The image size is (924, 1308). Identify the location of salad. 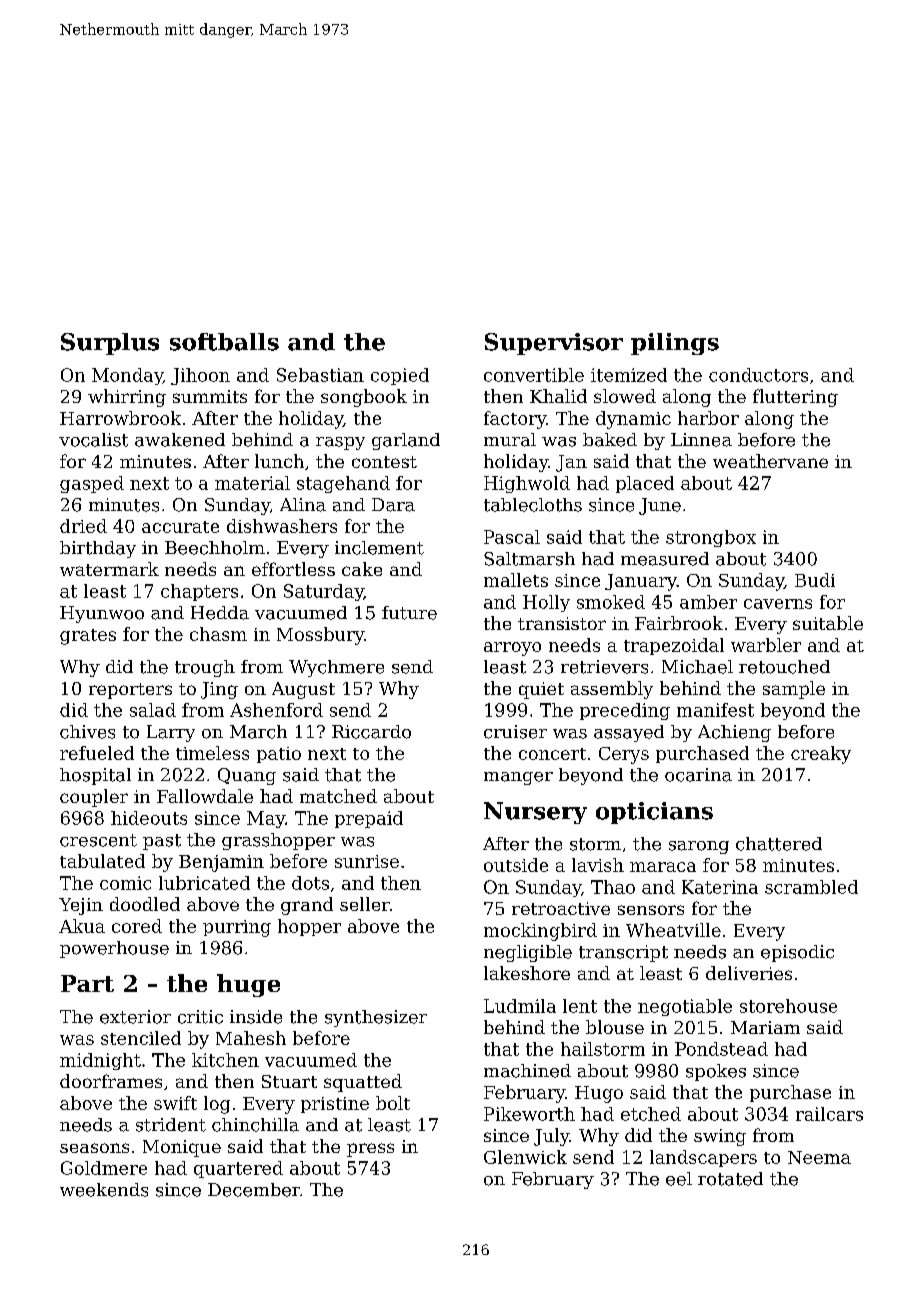
(153, 710).
